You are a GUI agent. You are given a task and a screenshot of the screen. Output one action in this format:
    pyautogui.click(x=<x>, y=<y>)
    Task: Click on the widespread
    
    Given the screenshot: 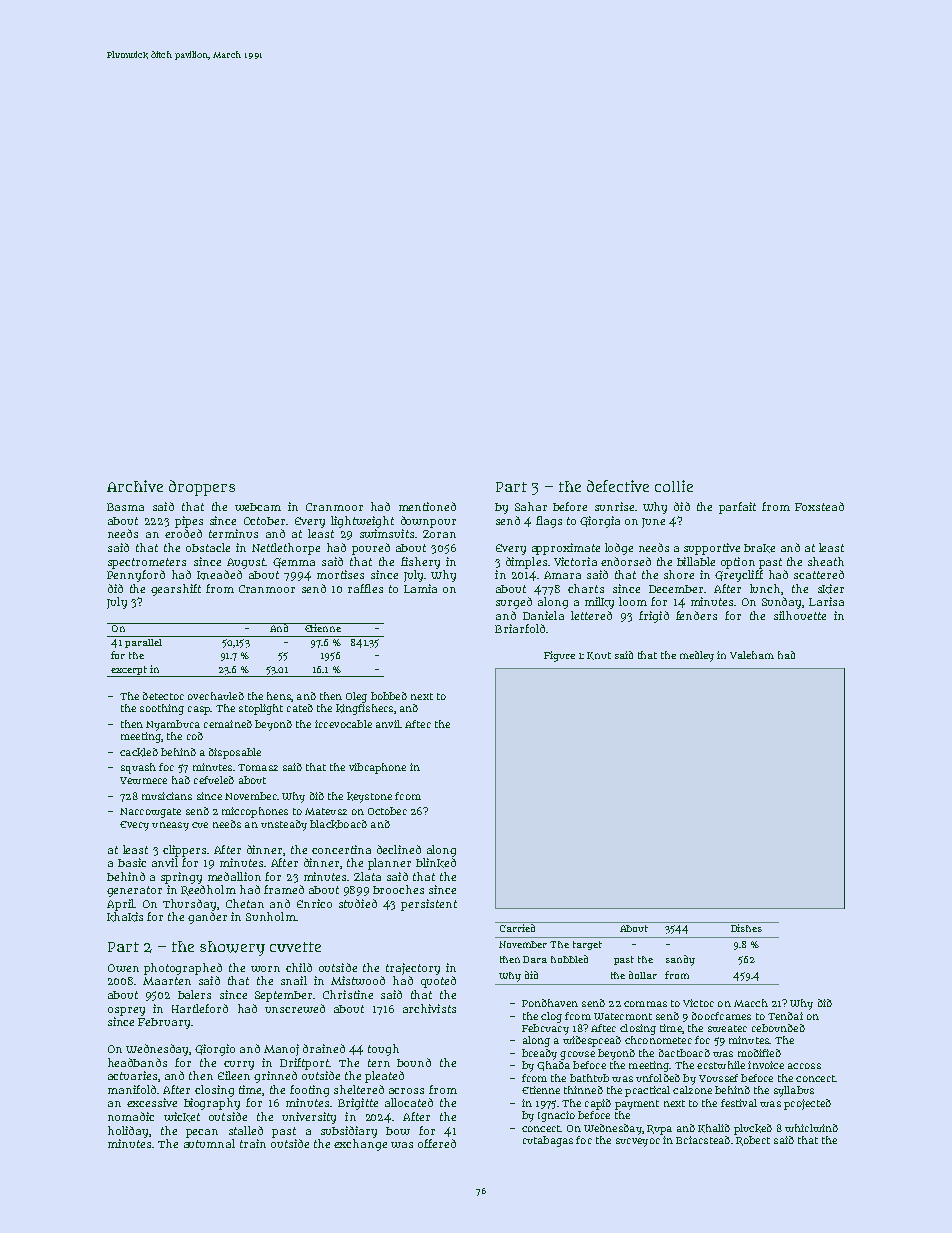 What is the action you would take?
    pyautogui.click(x=592, y=1041)
